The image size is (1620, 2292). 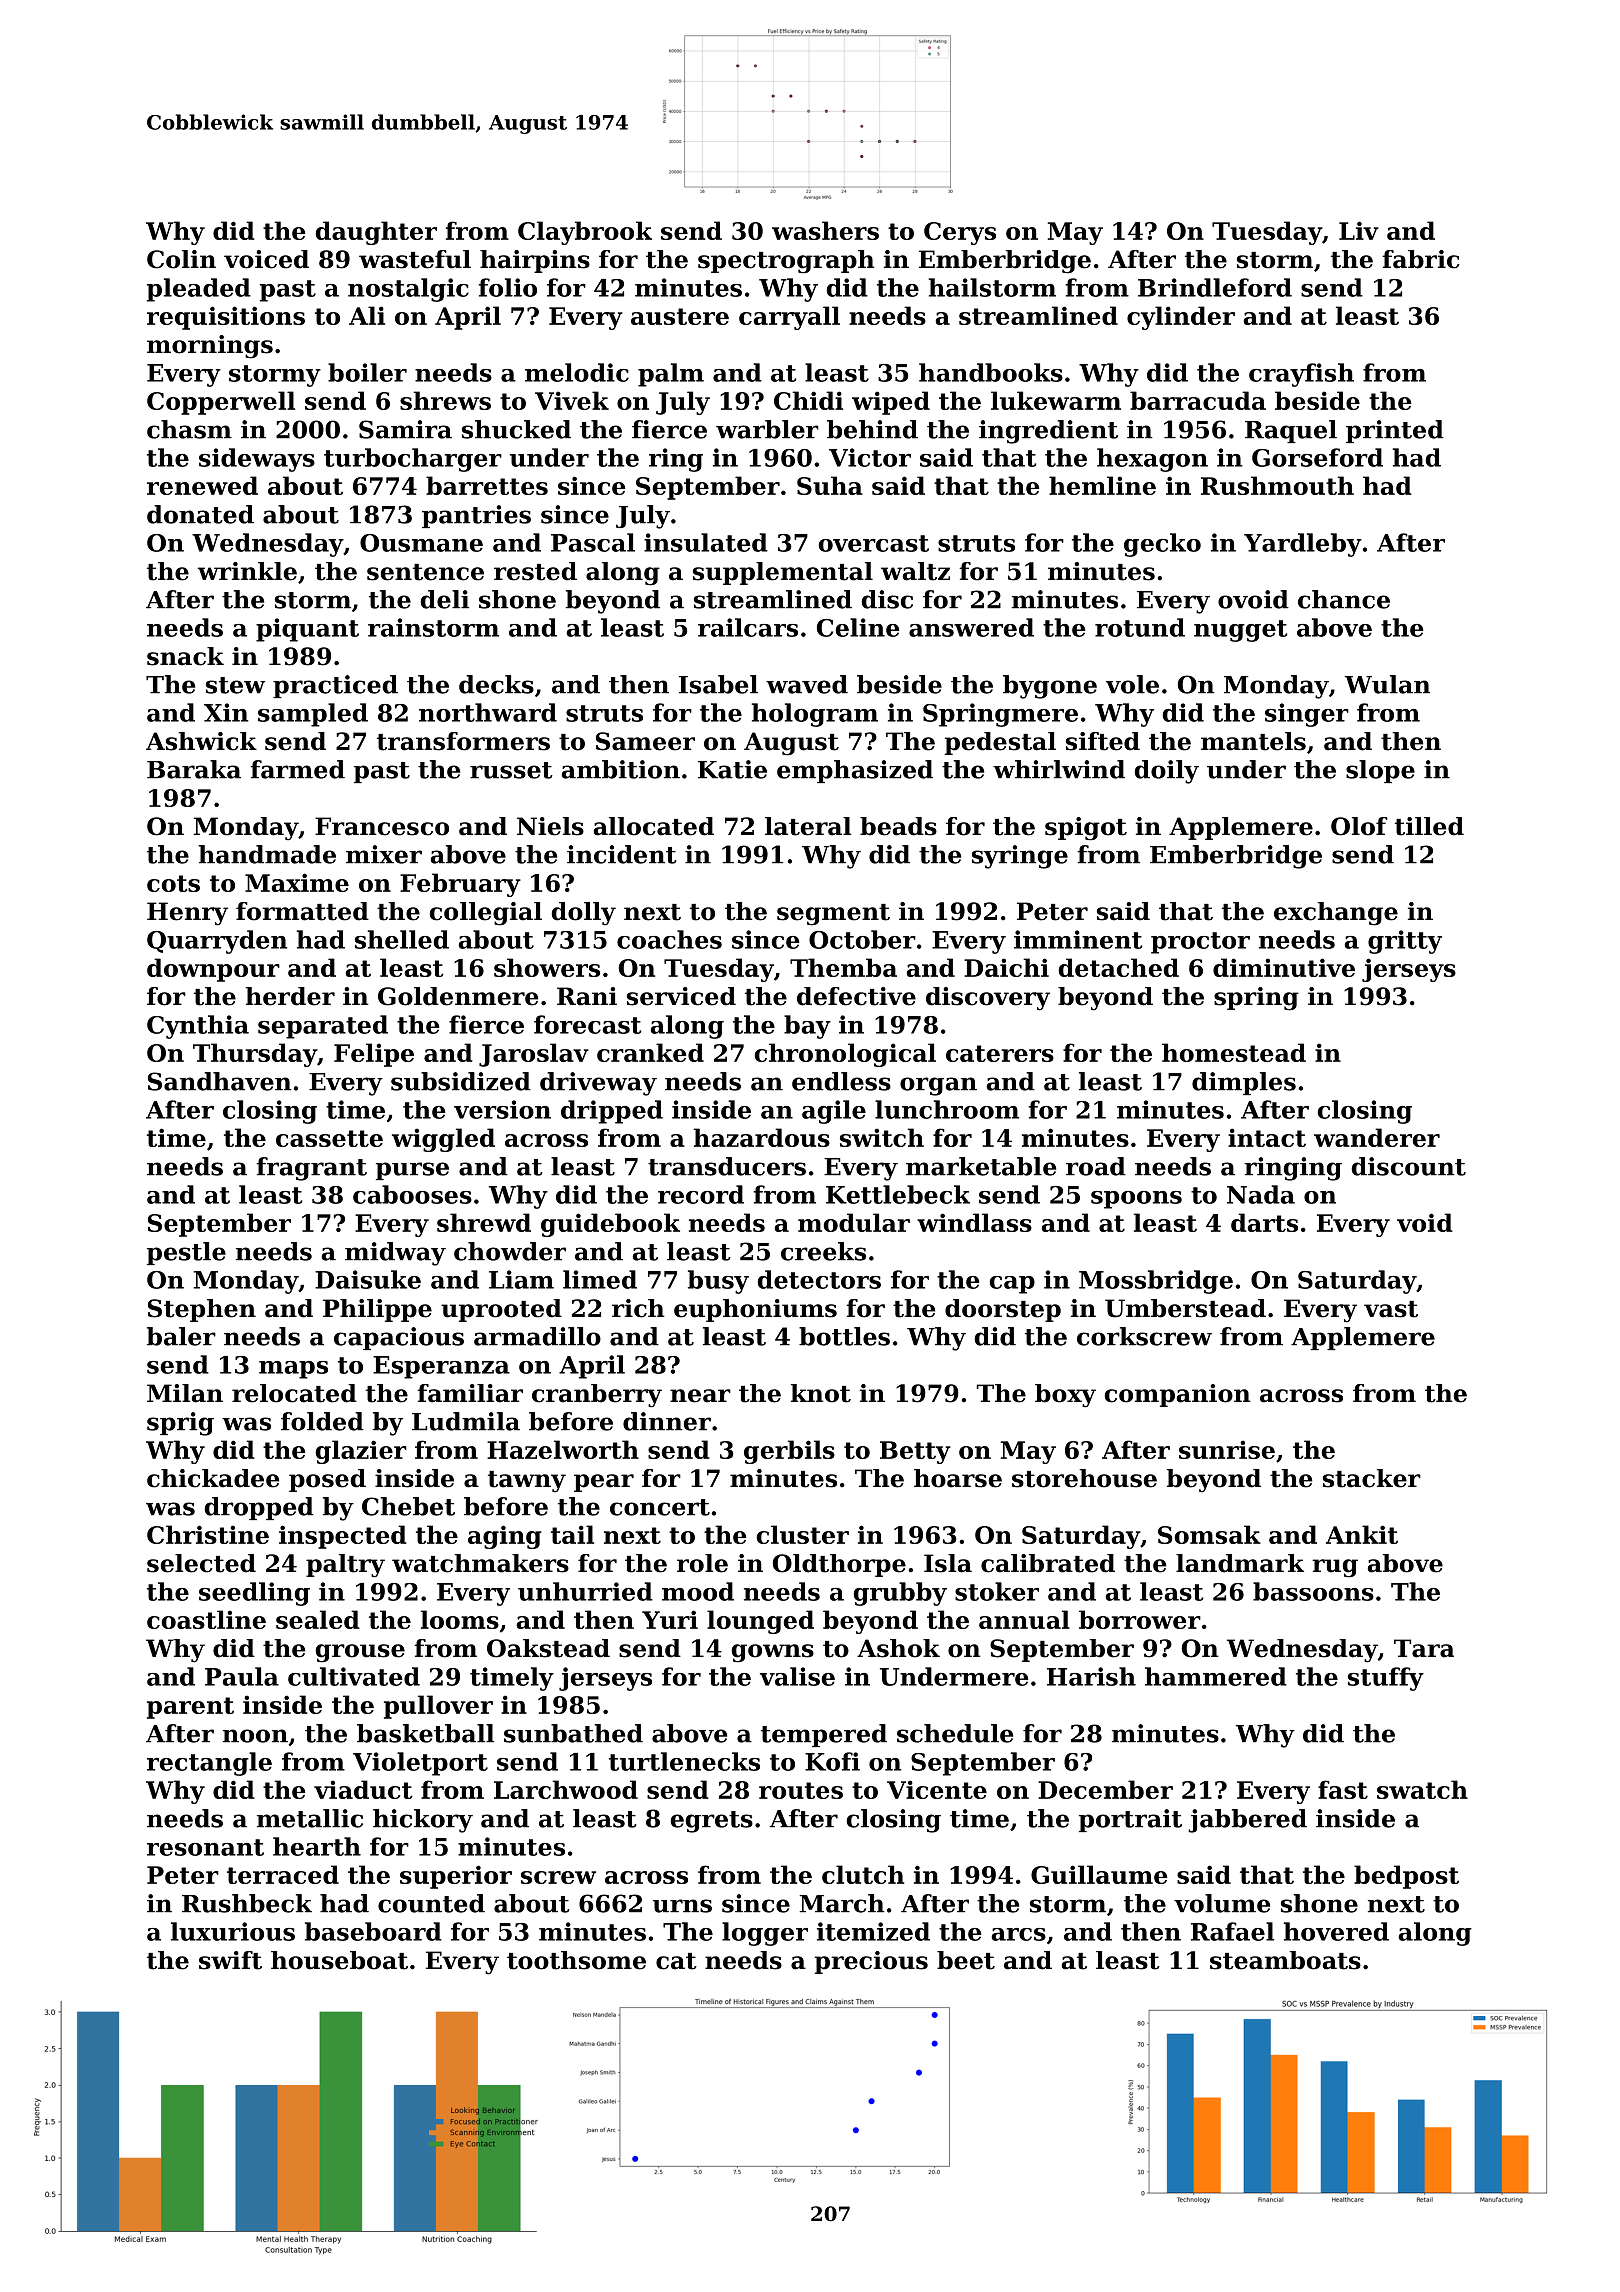 I want to click on emphasized, so click(x=855, y=771).
